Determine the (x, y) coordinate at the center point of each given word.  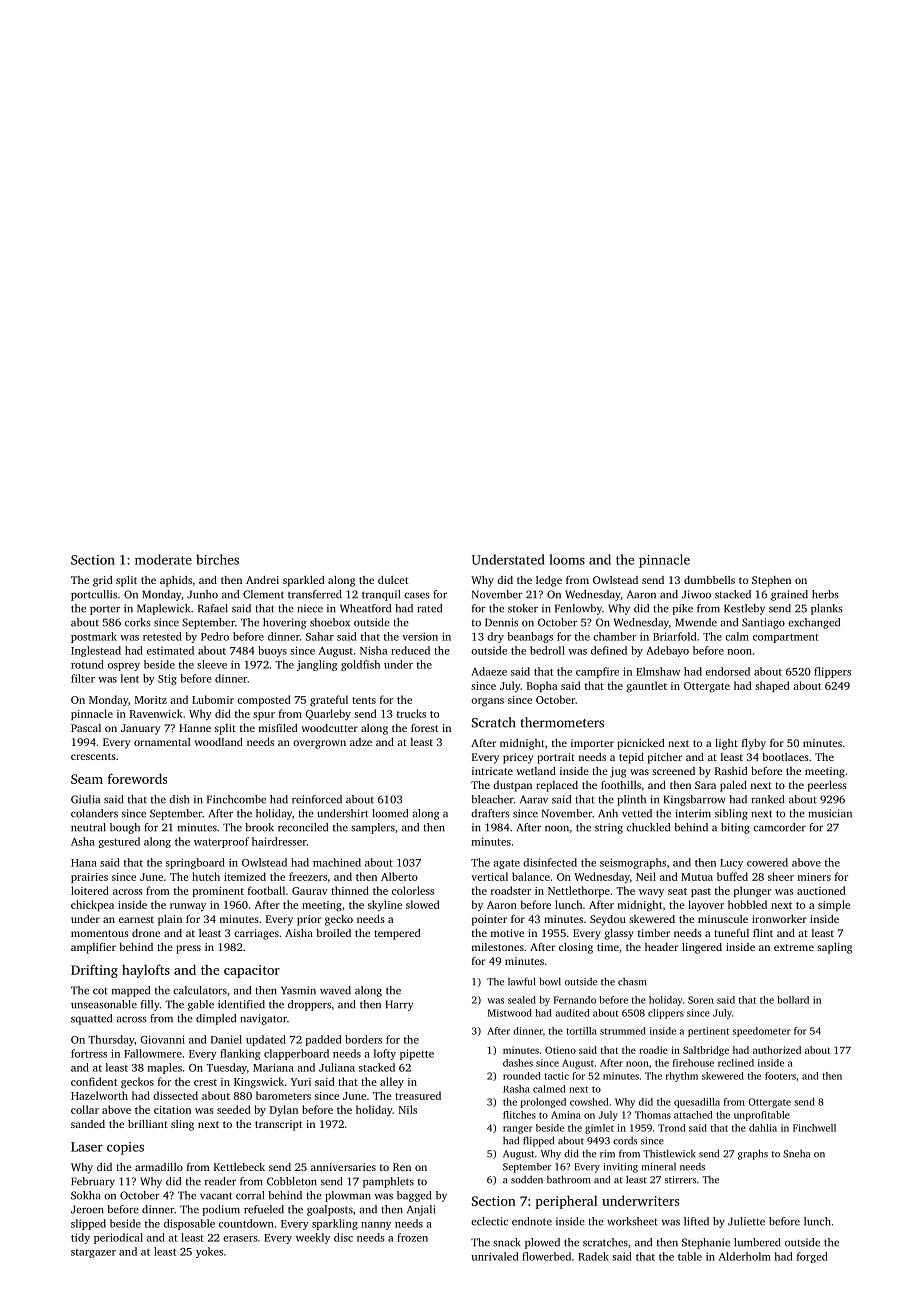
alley (392, 1082)
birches (217, 559)
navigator (263, 1019)
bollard (793, 1000)
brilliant (148, 1124)
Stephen (771, 581)
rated (429, 608)
